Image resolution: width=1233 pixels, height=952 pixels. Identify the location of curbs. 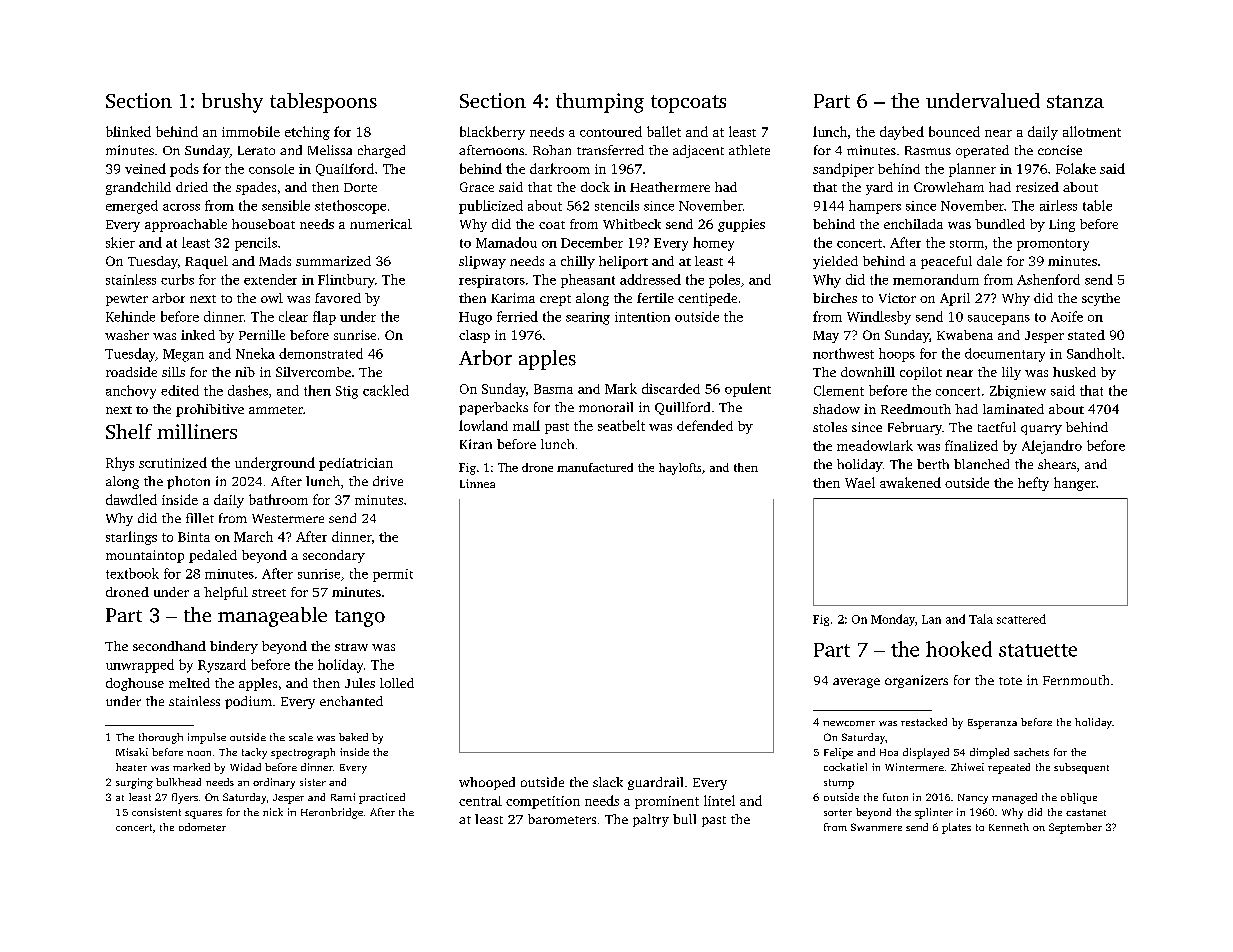
(177, 279).
